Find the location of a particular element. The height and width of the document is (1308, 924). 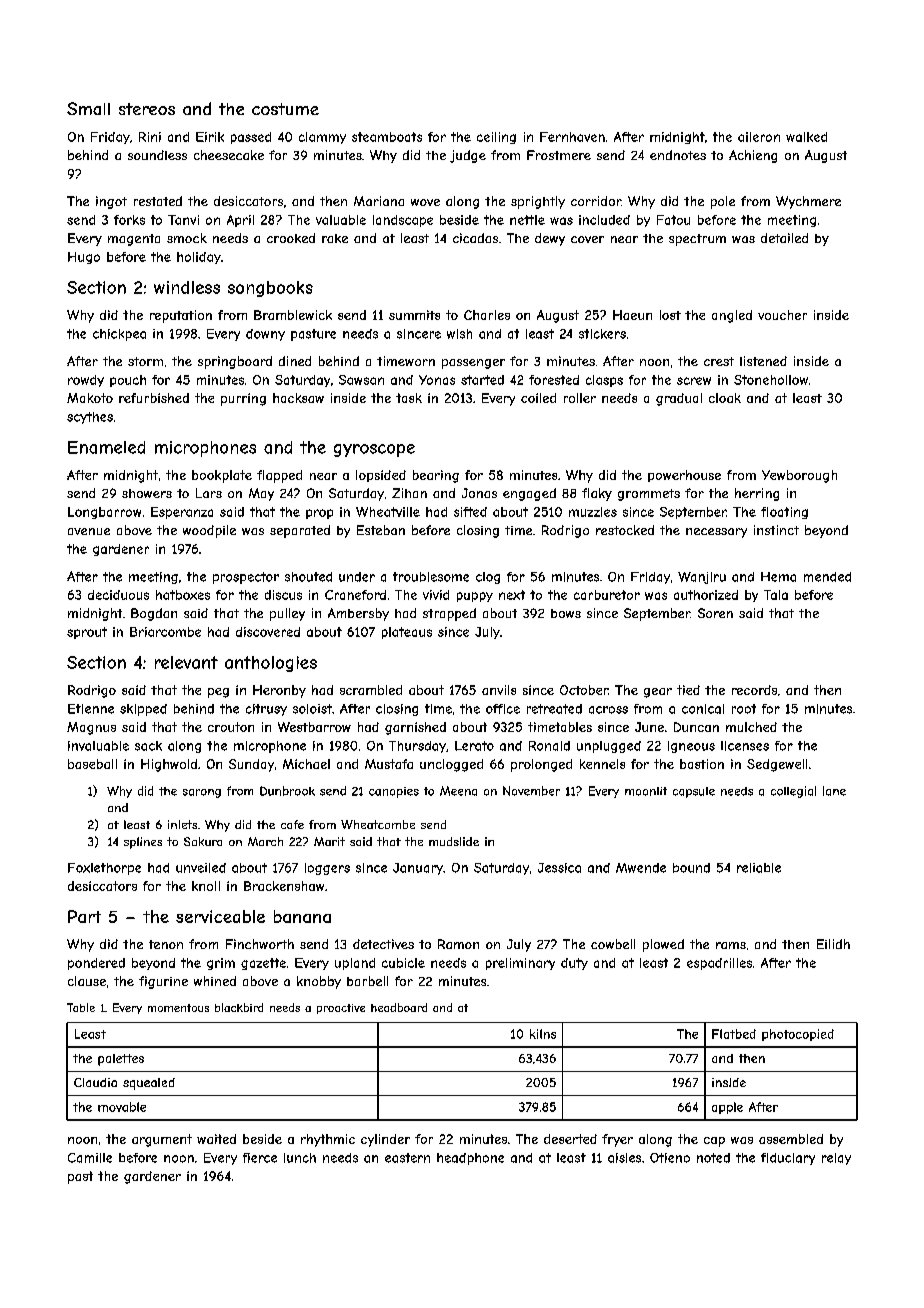

Part is located at coordinates (84, 916).
